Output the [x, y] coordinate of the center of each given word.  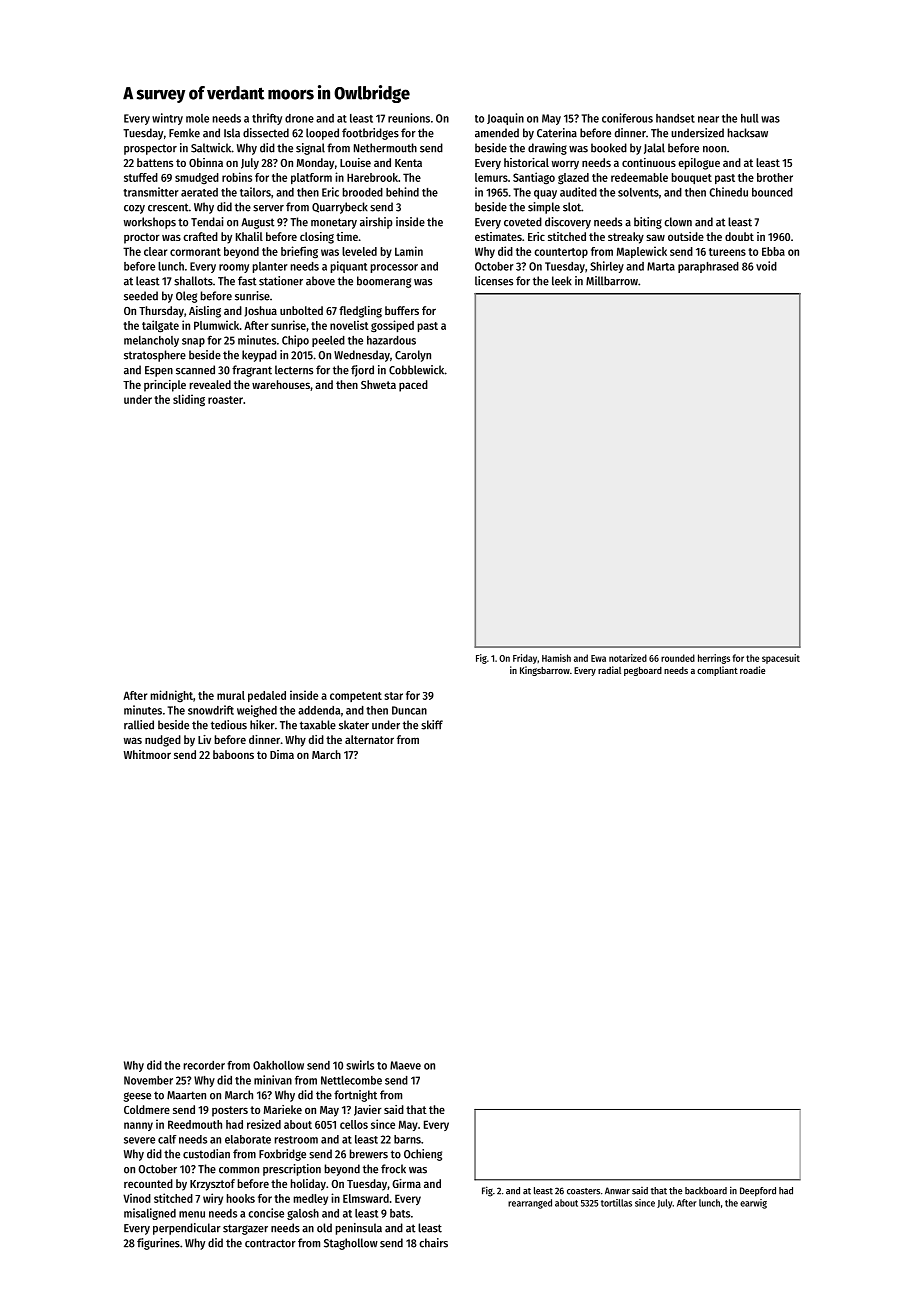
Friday [525, 659]
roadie [752, 670]
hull [750, 118]
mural [231, 695]
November [148, 1080]
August [258, 223]
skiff [432, 725]
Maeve [405, 1065]
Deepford [758, 1192]
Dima [282, 754]
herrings [714, 659]
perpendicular [187, 1229]
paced [413, 386]
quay [545, 194]
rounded [678, 658]
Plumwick [216, 325]
